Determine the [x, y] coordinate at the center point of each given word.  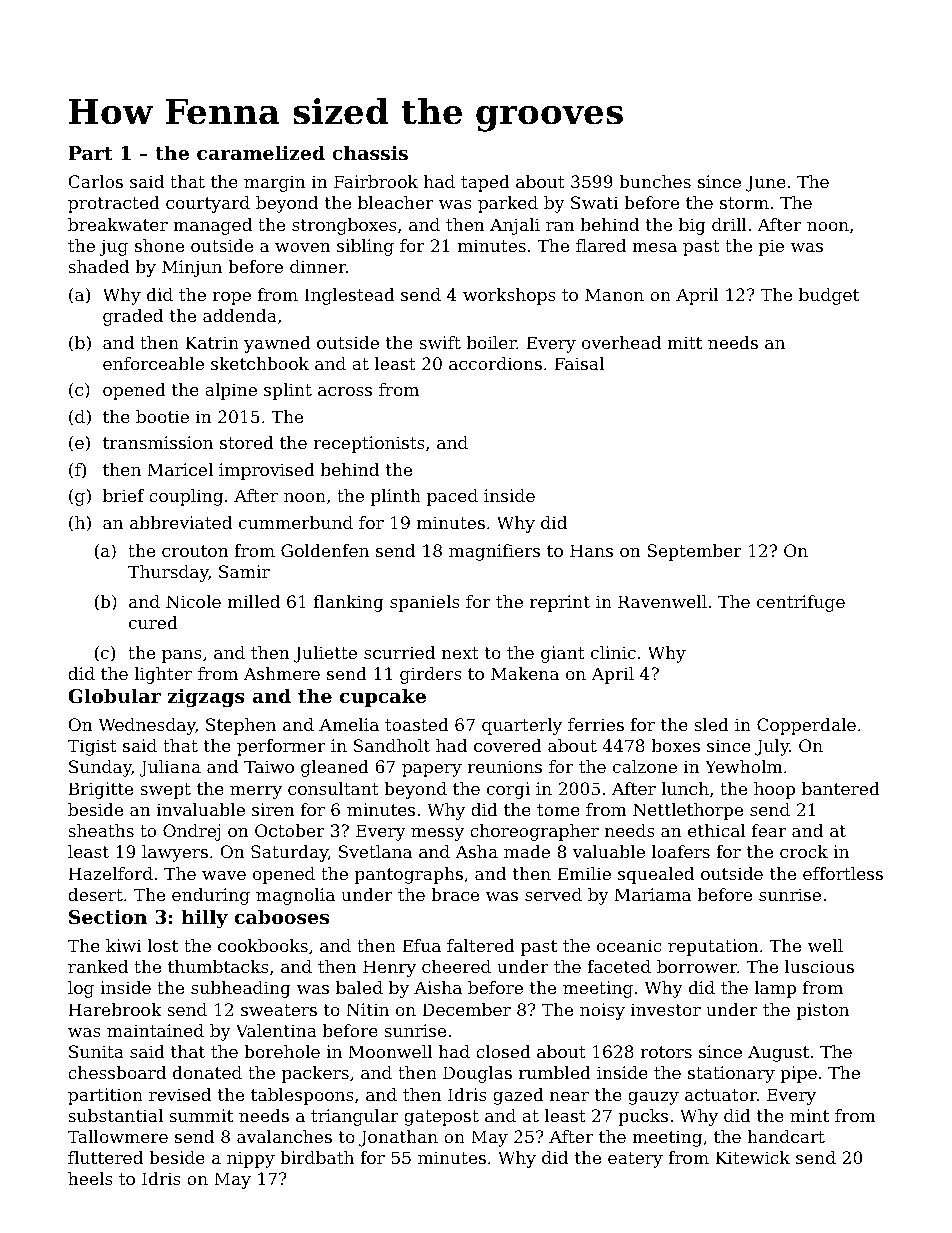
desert [95, 894]
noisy [602, 1011]
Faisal [579, 363]
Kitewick [752, 1157]
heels [90, 1178]
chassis [370, 153]
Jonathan [398, 1138]
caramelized [261, 152]
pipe [798, 1074]
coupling [186, 497]
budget [829, 296]
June [766, 183]
